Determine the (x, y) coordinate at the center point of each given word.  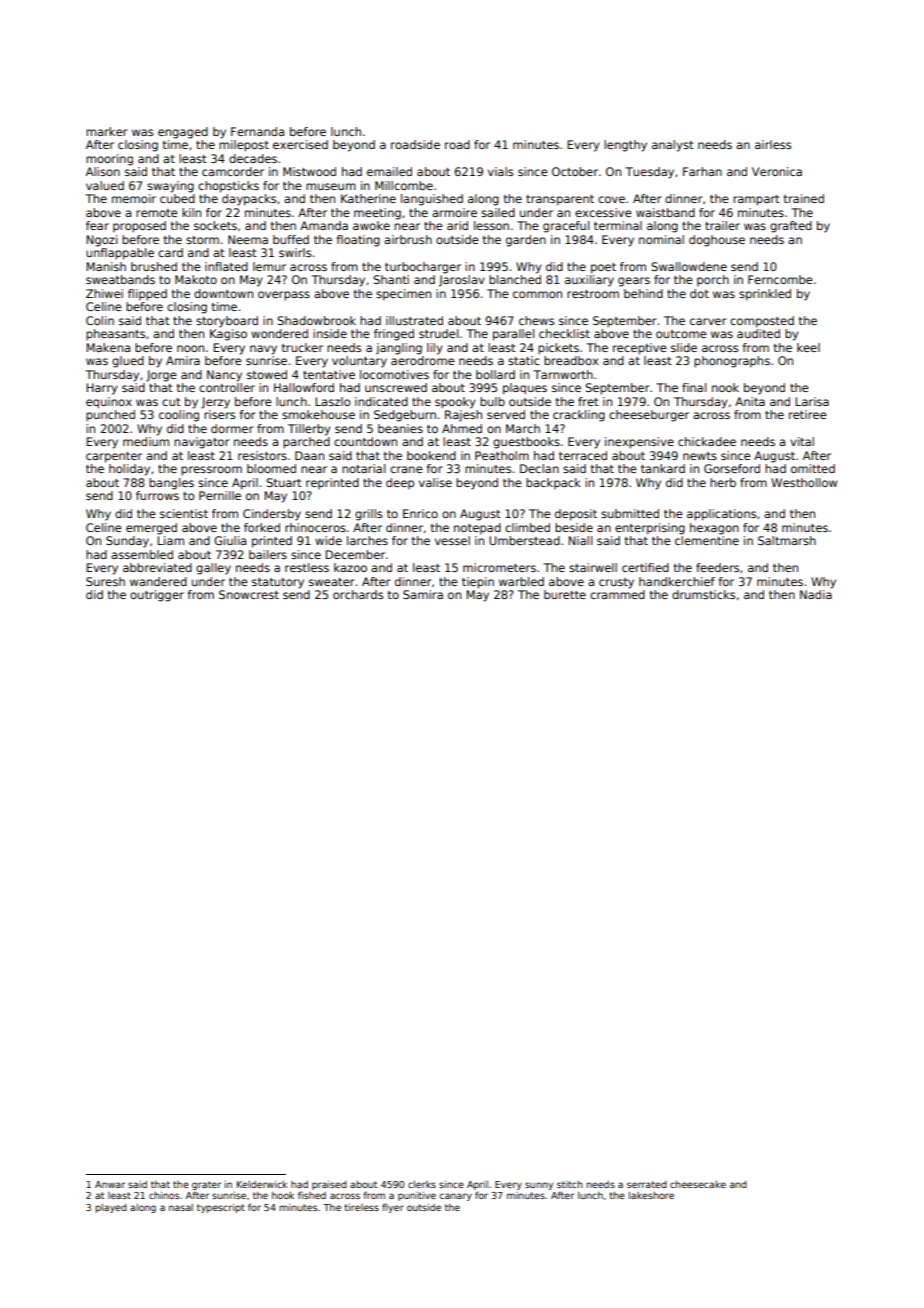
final (694, 387)
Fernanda (257, 131)
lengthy (625, 146)
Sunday (127, 542)
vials (500, 171)
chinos (164, 1195)
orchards (358, 594)
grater (206, 1185)
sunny (539, 1186)
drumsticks (703, 594)
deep (400, 483)
